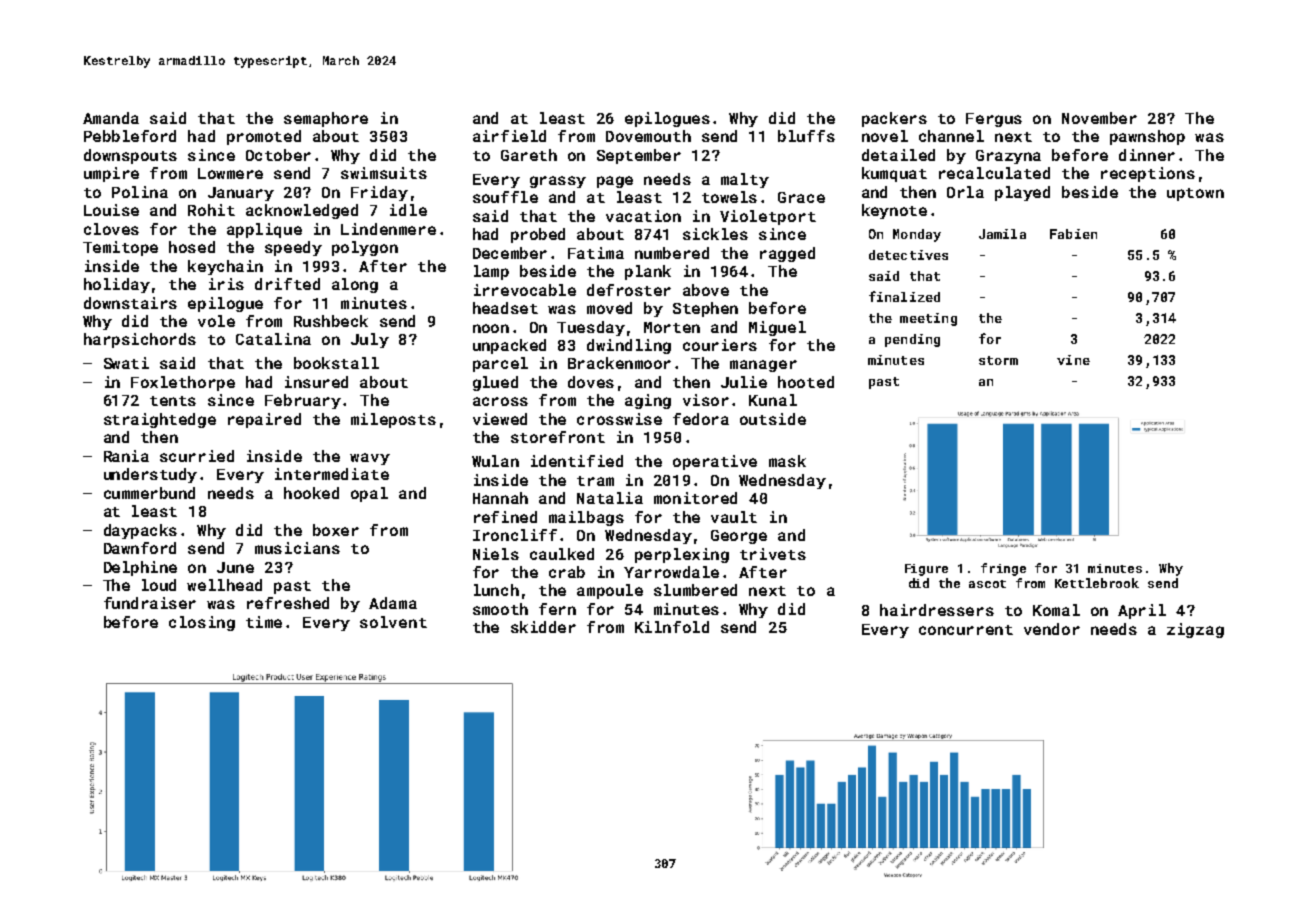  Describe the element at coordinates (393, 622) in the image. I see `solvent` at that location.
